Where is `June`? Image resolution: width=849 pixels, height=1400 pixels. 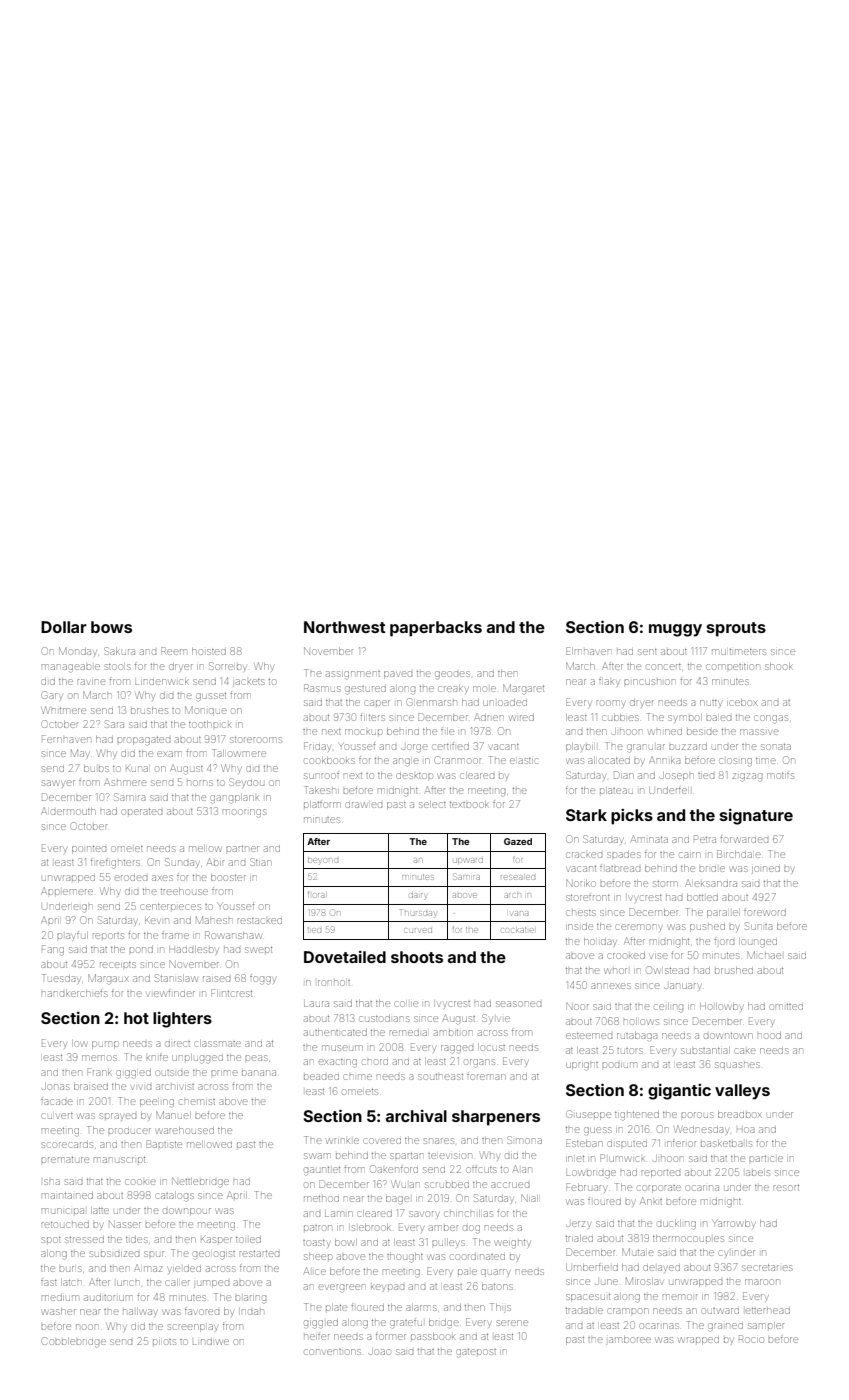 June is located at coordinates (606, 1282).
